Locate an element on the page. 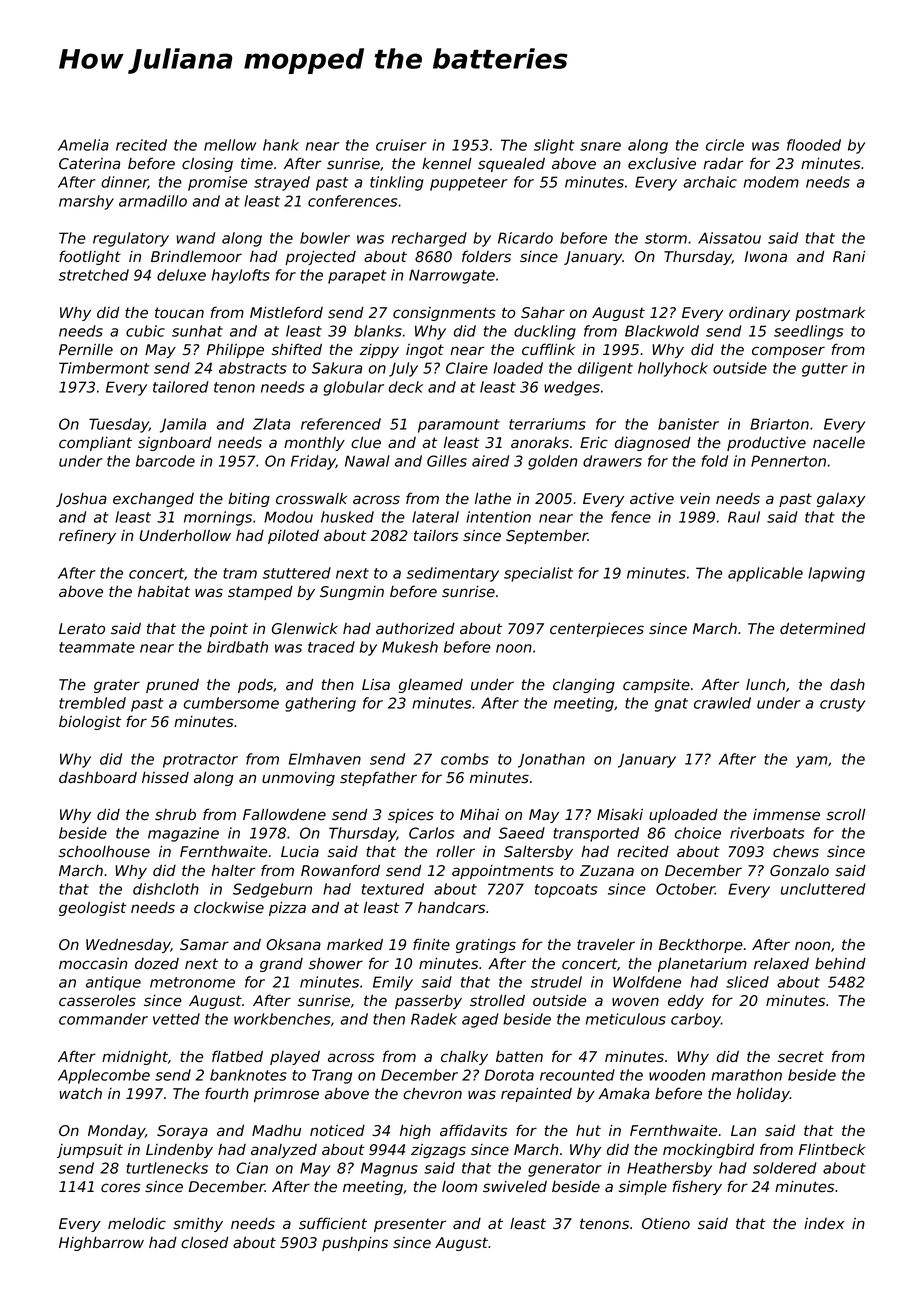 The width and height of the image is (924, 1308). slight is located at coordinates (554, 146).
